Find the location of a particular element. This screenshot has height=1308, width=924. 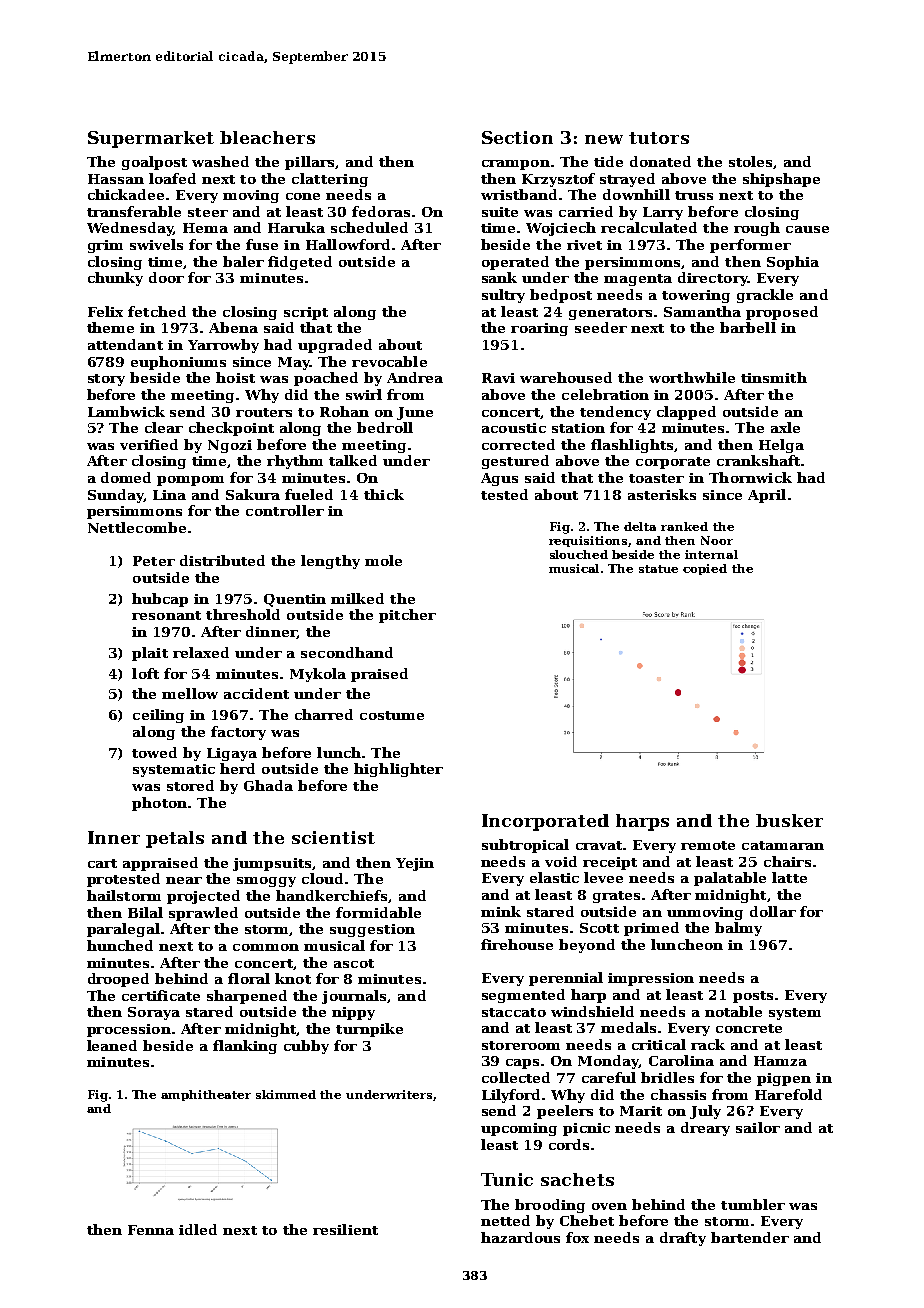

Yarrowby is located at coordinates (223, 346).
